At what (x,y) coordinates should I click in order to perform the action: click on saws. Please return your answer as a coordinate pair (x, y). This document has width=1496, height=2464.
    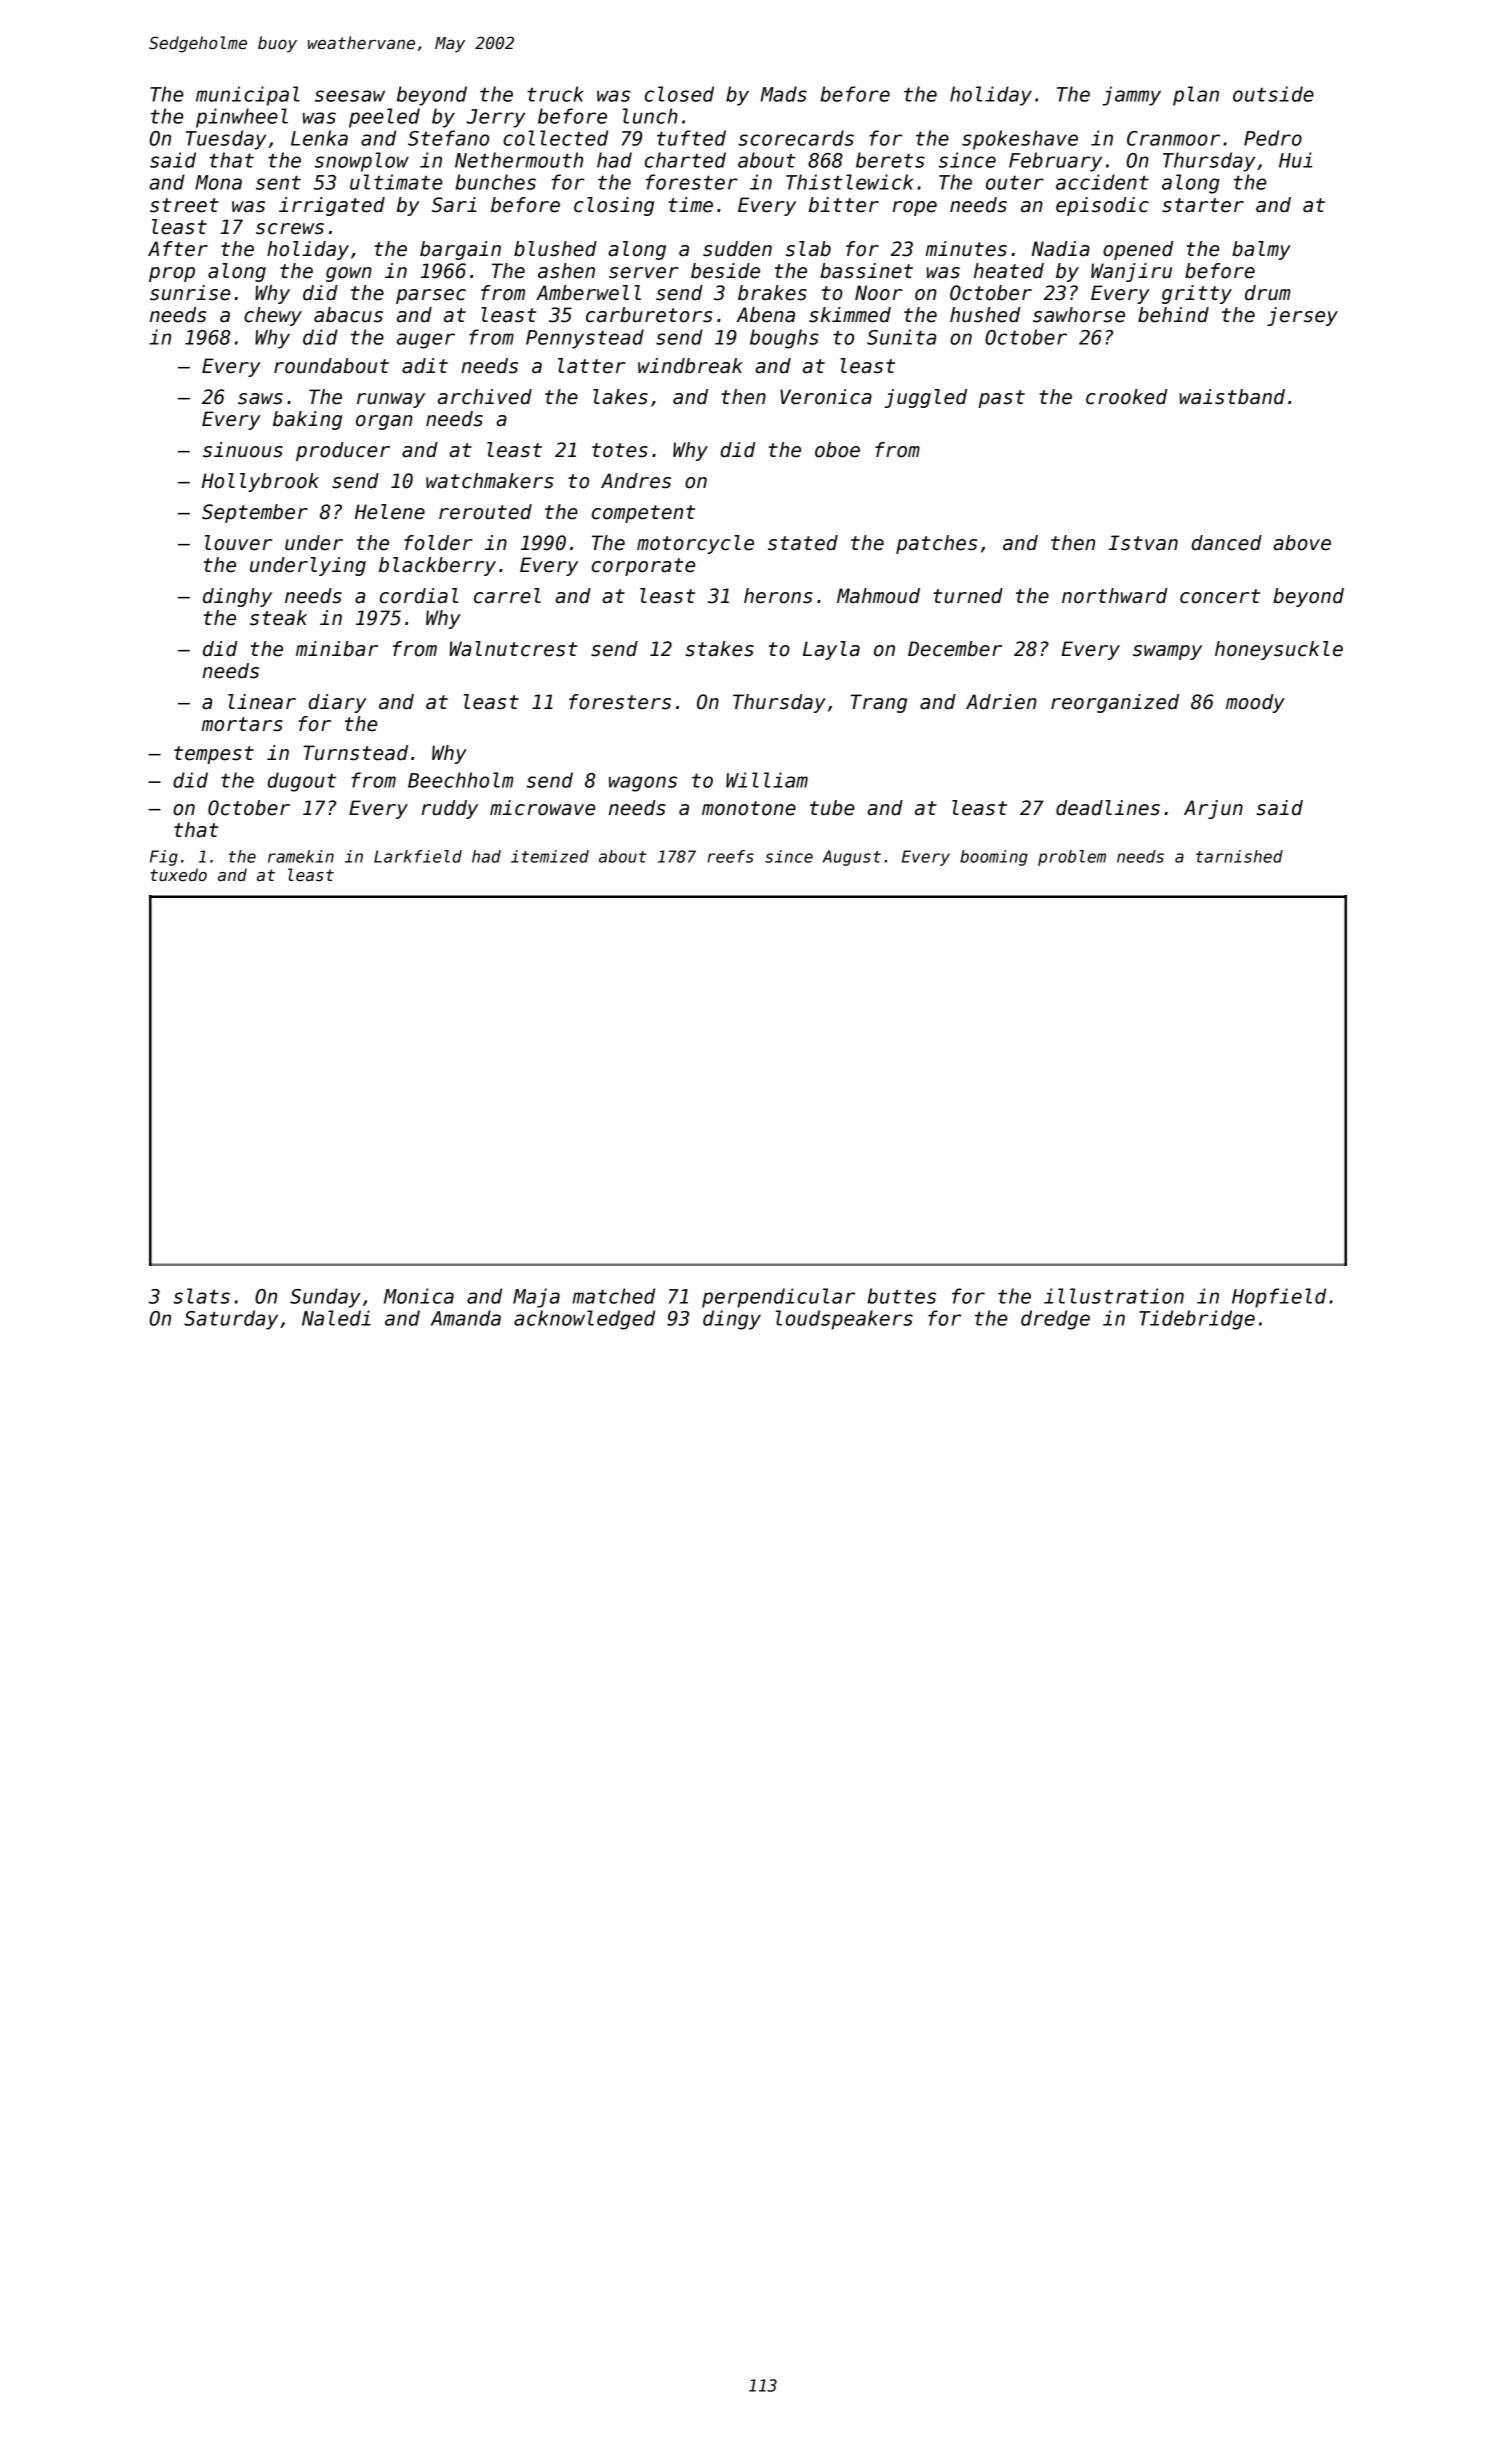
    Looking at the image, I should click on (260, 399).
